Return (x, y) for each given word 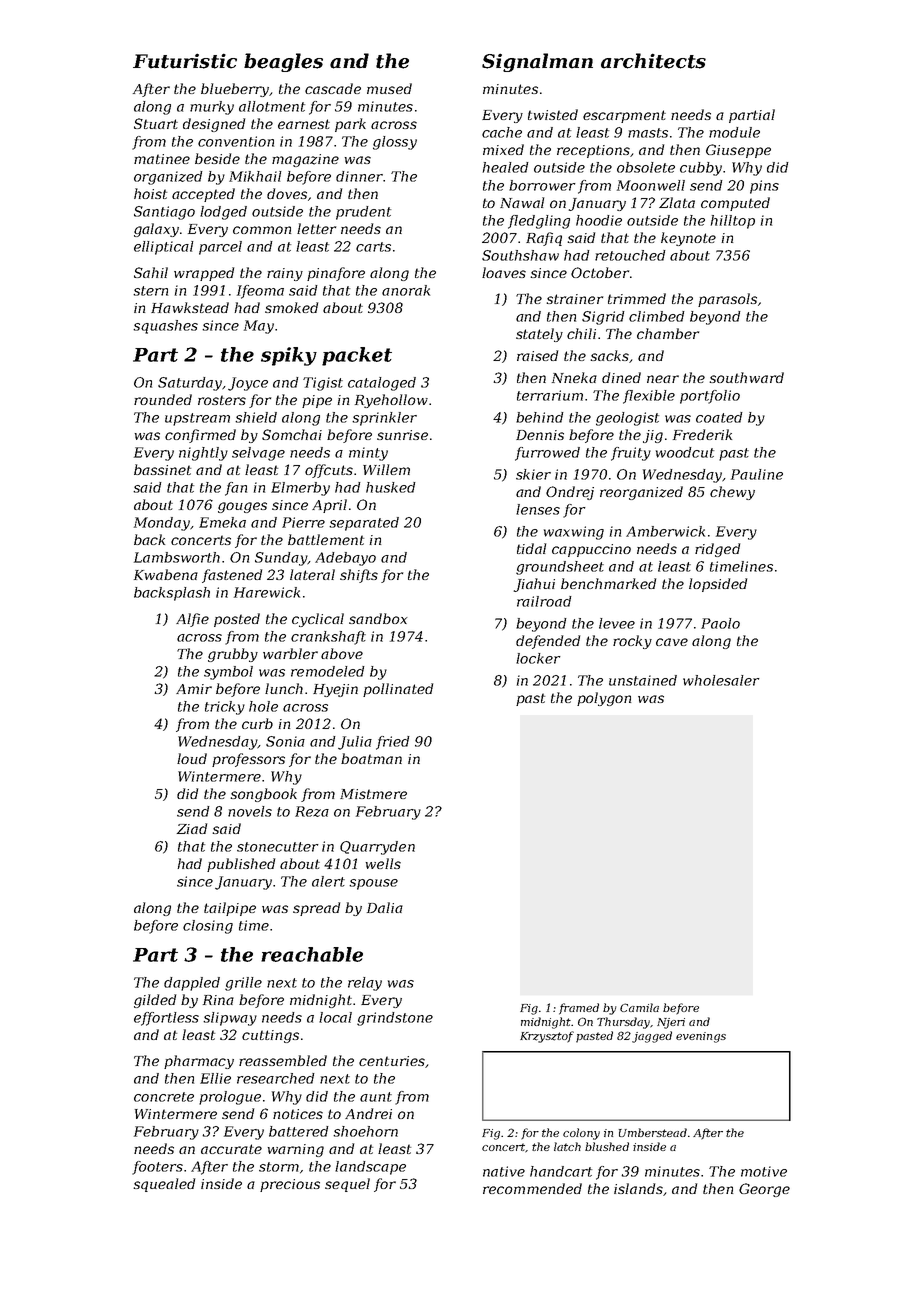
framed (579, 1009)
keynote (688, 239)
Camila (639, 1007)
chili (581, 333)
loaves (504, 272)
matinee (162, 159)
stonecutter (277, 847)
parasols (727, 300)
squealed (164, 1185)
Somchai (292, 434)
